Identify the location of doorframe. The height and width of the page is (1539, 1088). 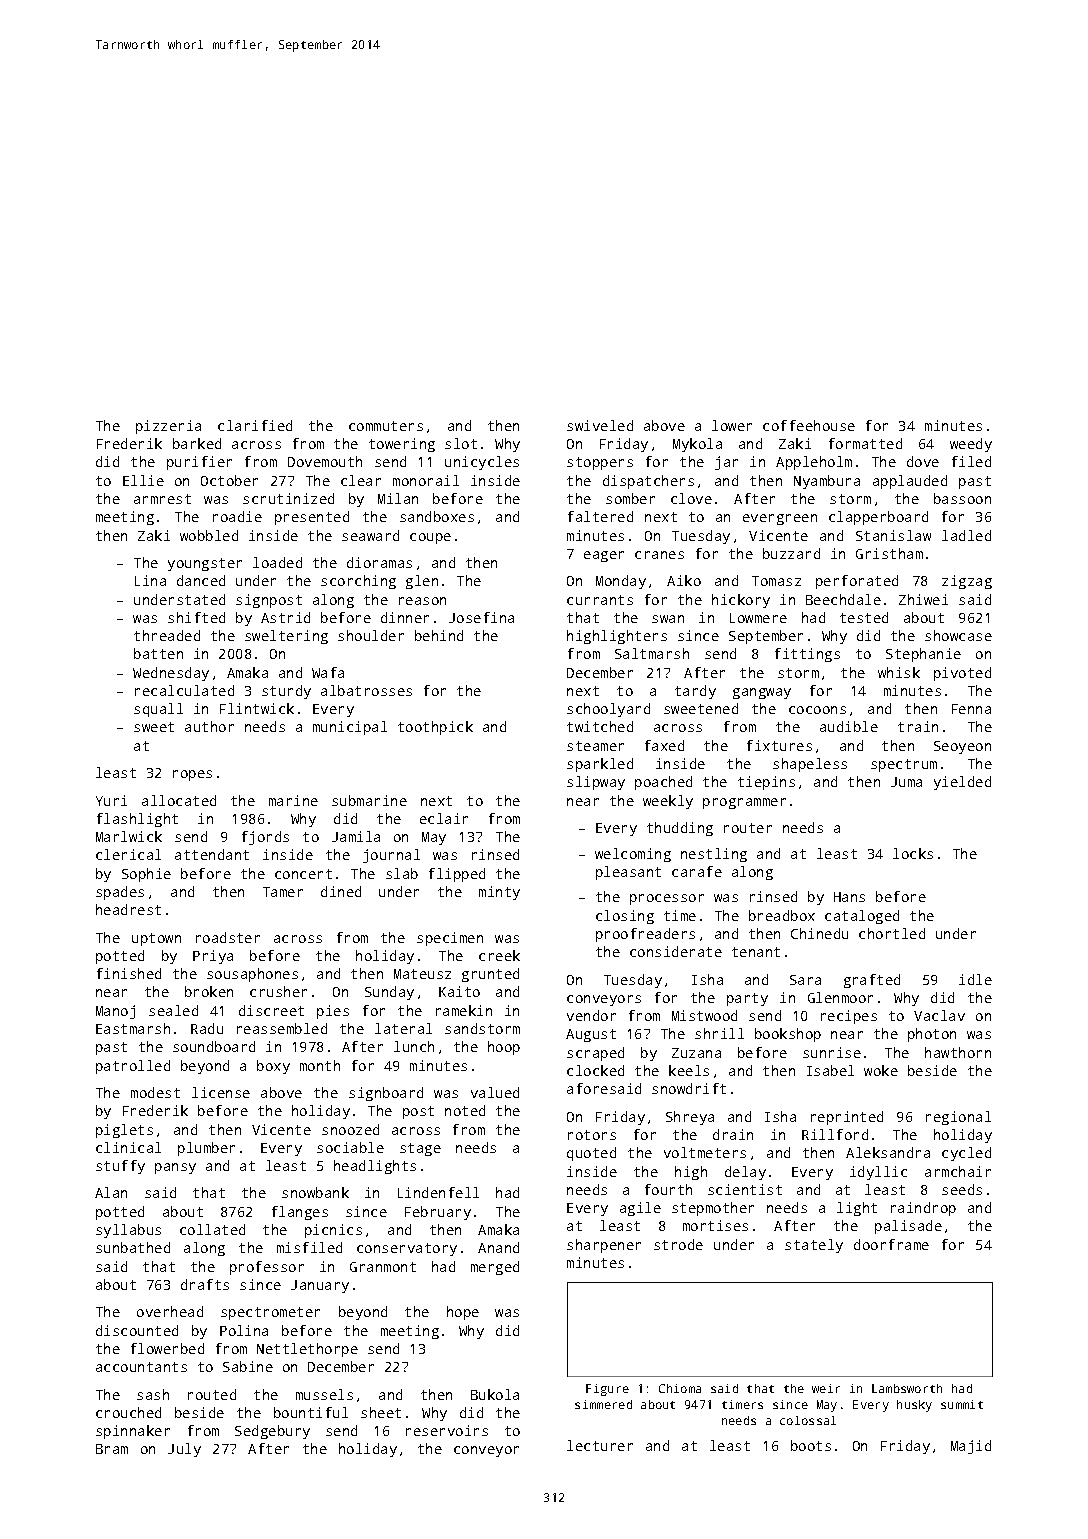
(891, 1244).
